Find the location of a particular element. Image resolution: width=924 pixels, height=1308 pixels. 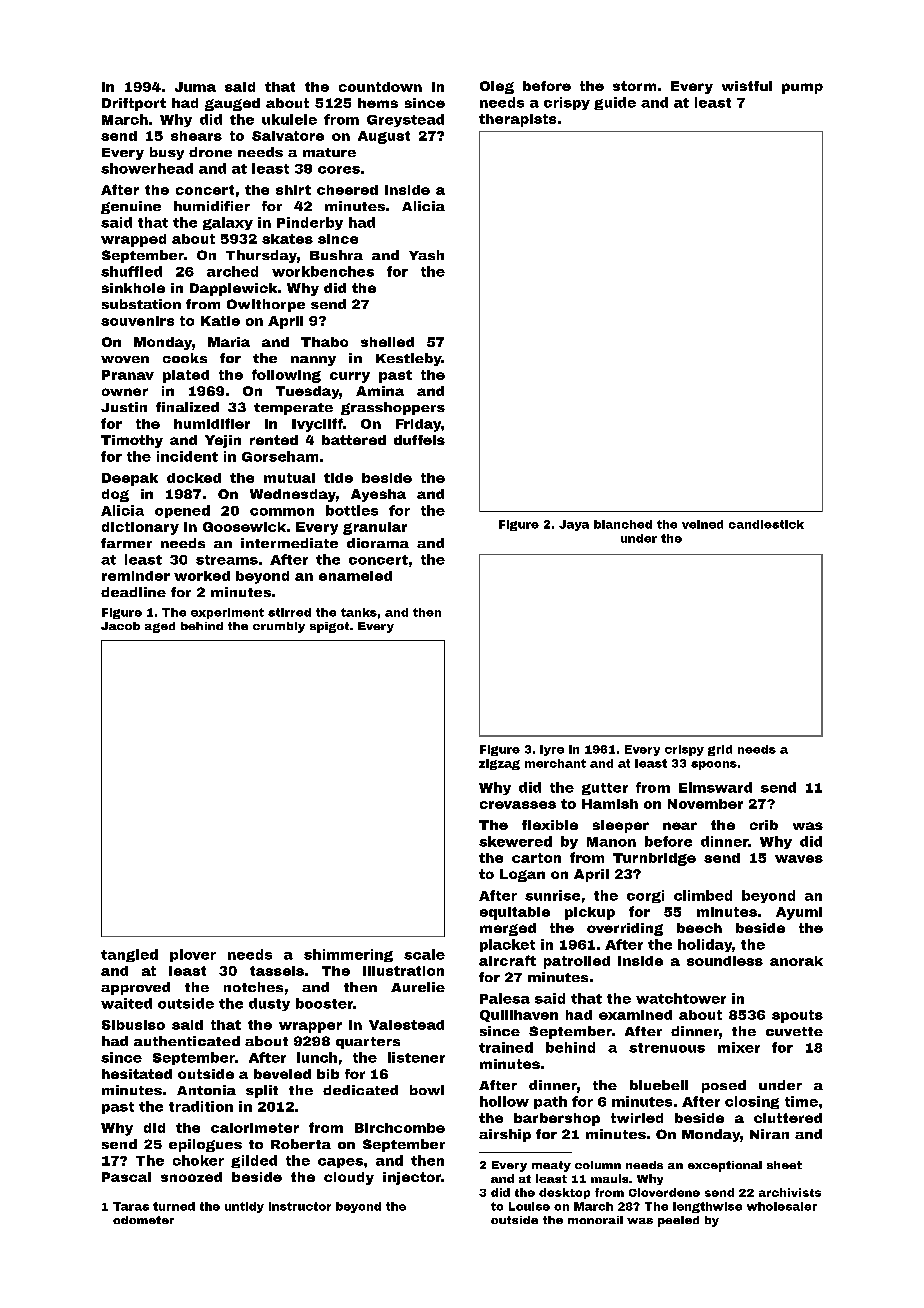

crevasses is located at coordinates (518, 805).
